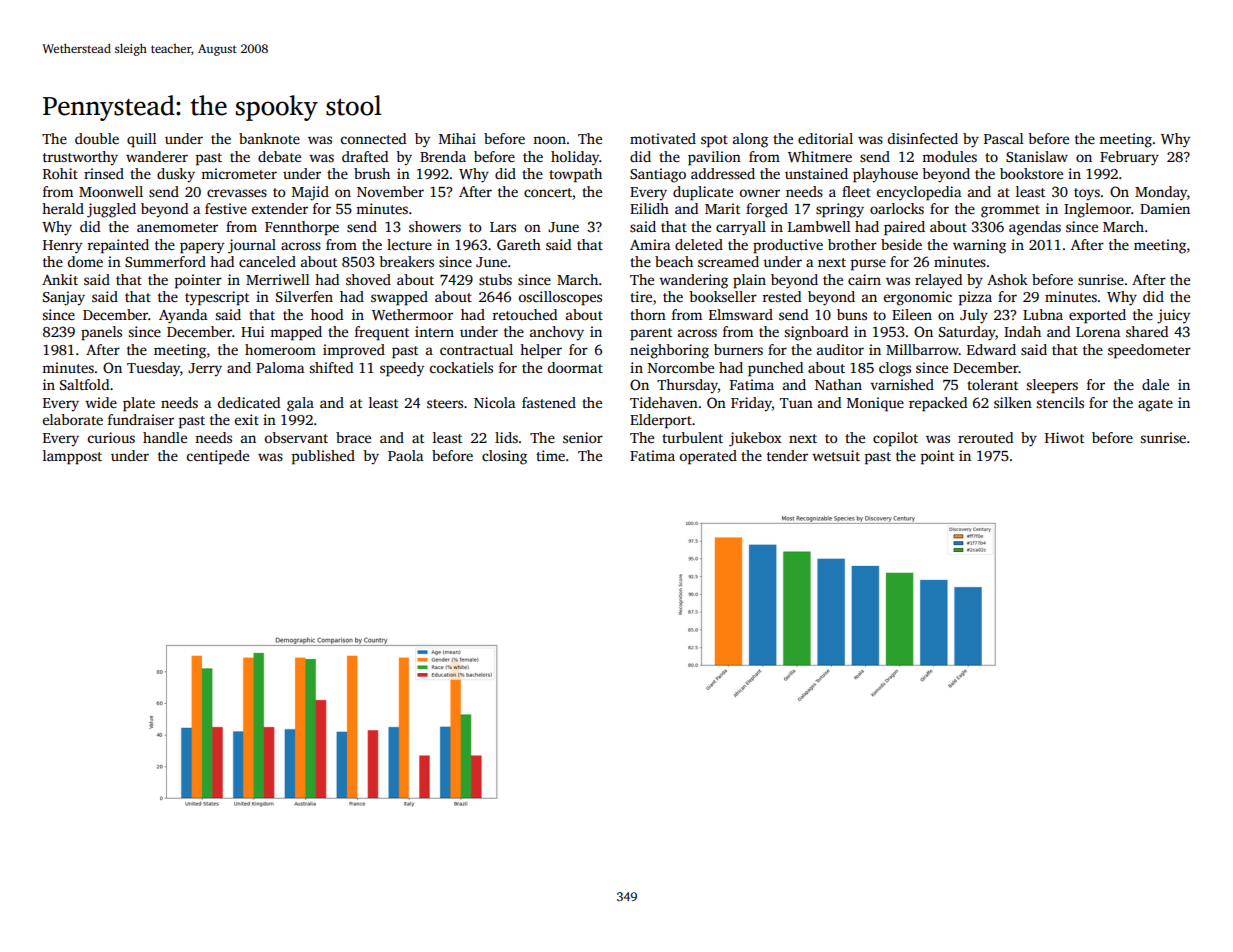 The height and width of the screenshot is (952, 1233). Describe the element at coordinates (1031, 173) in the screenshot. I see `bookstore` at that location.
